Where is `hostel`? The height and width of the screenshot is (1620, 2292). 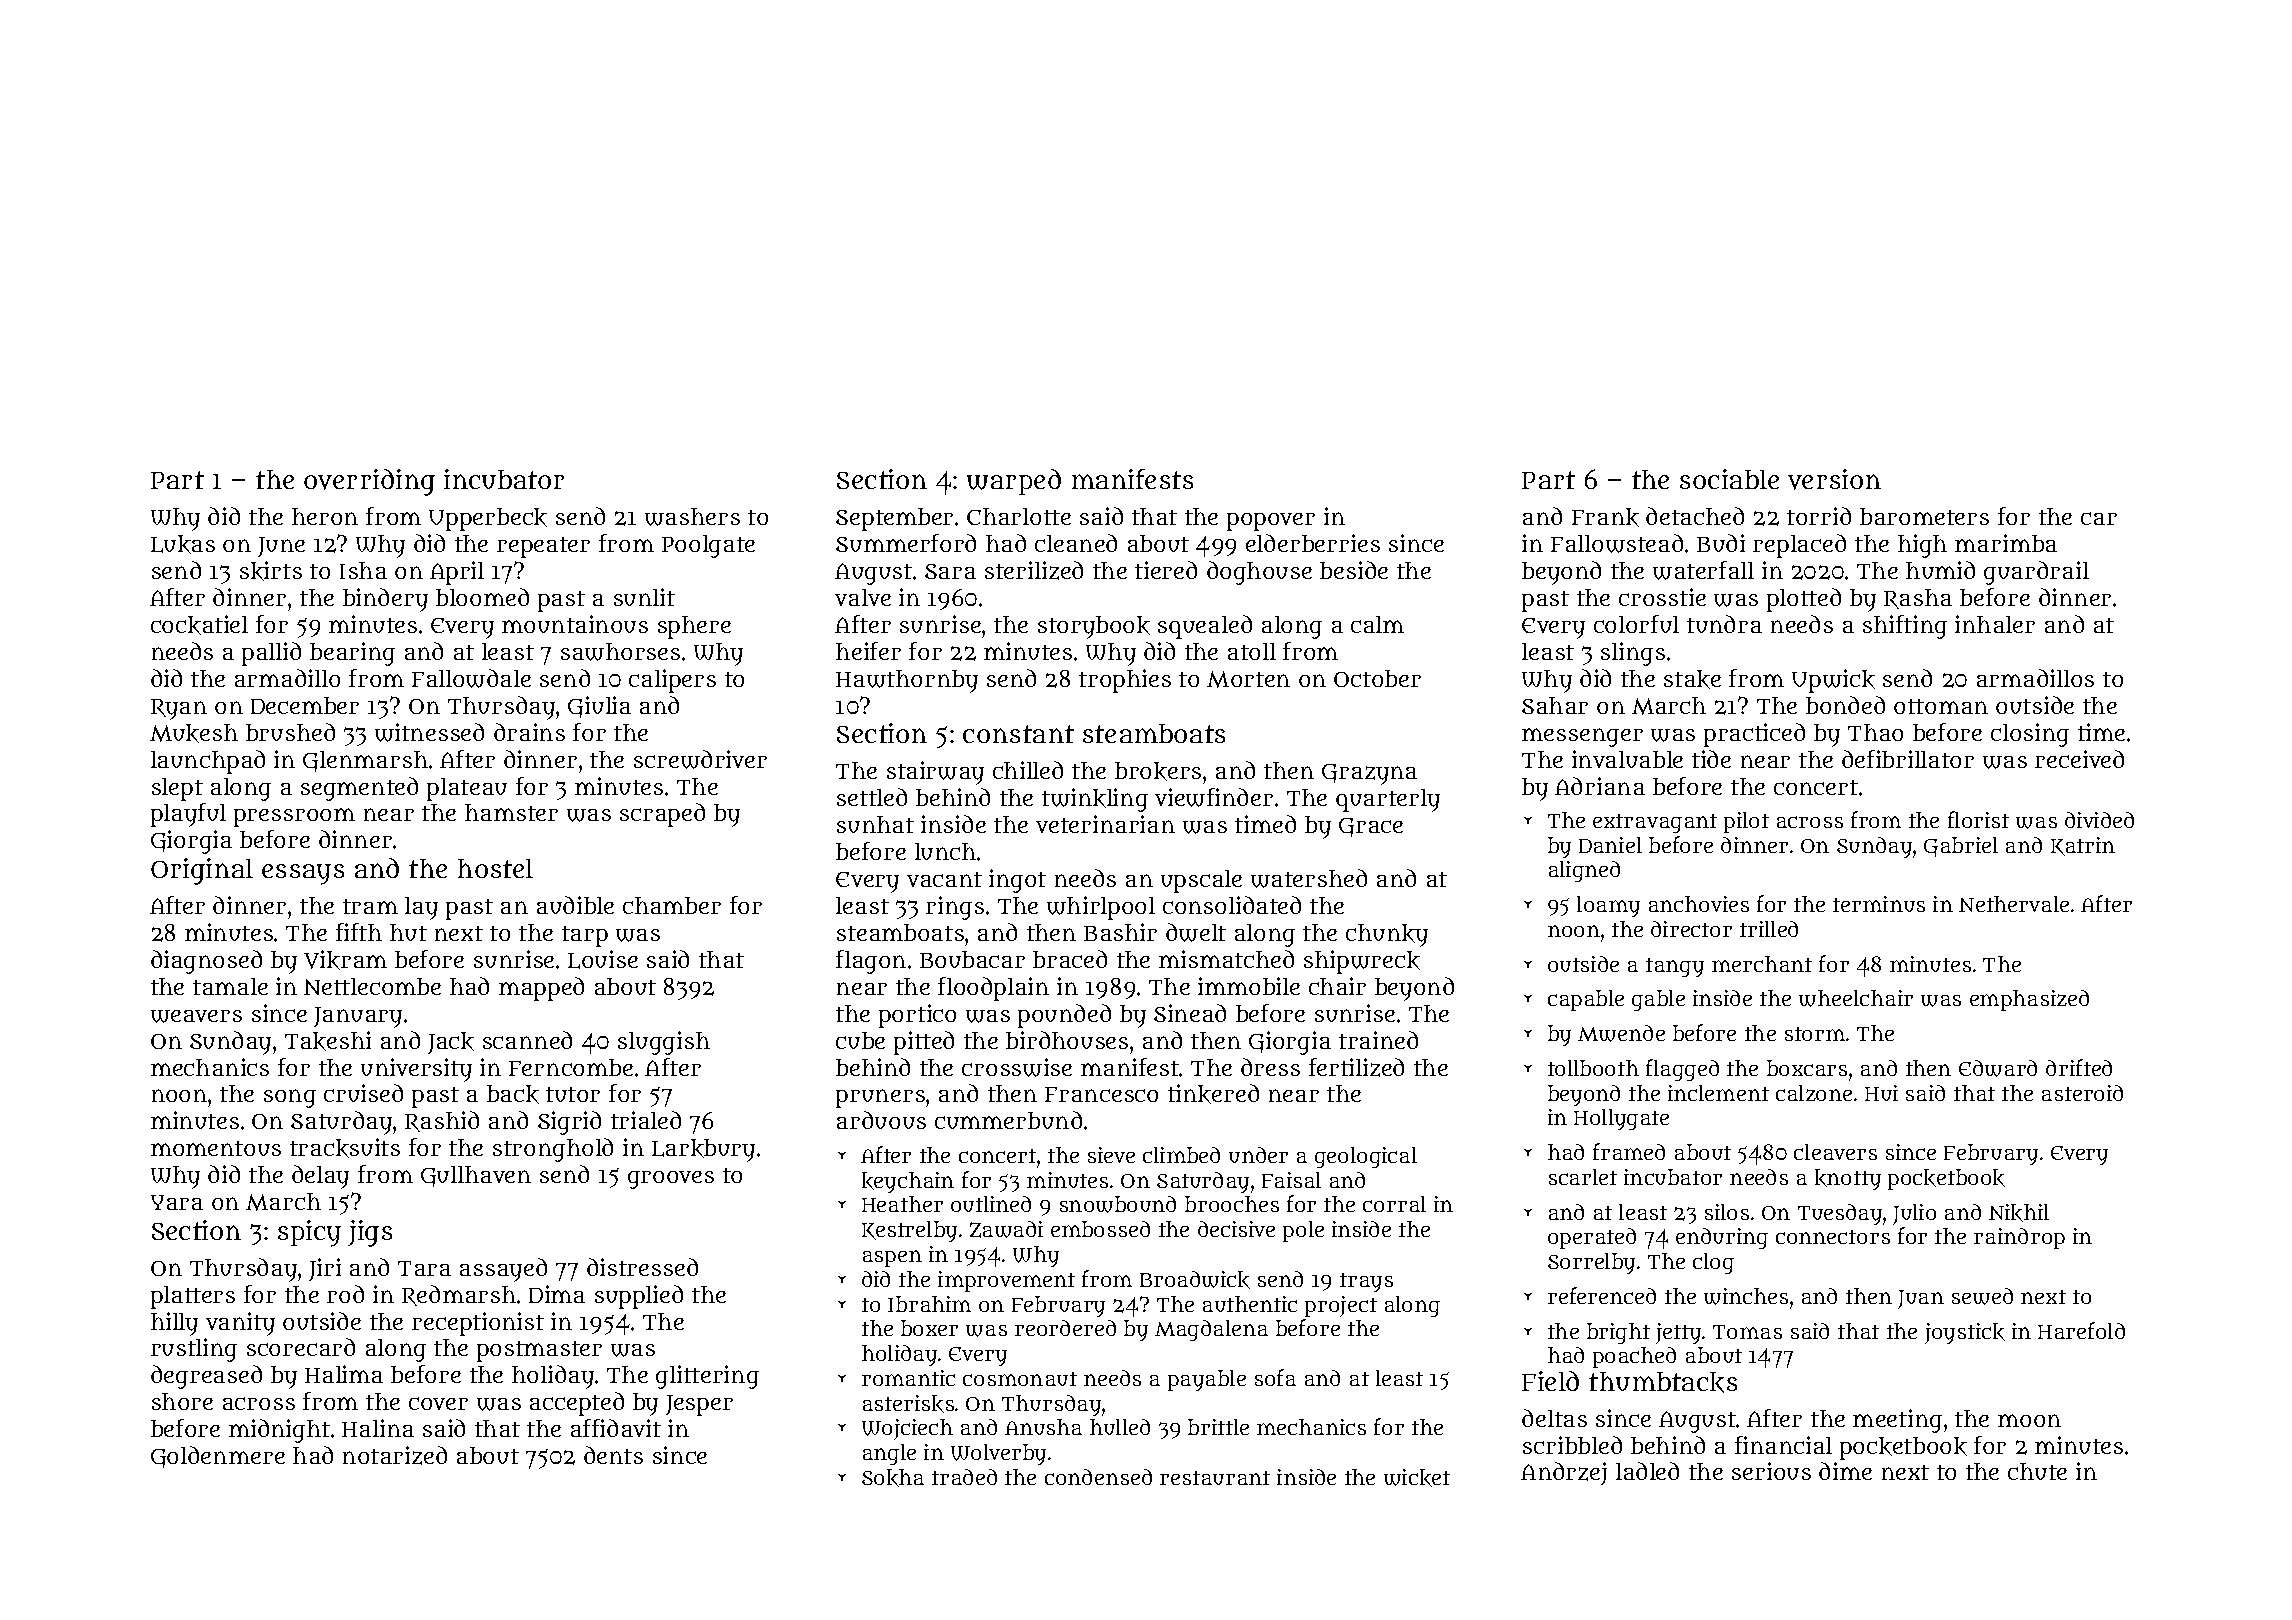 hostel is located at coordinates (495, 868).
